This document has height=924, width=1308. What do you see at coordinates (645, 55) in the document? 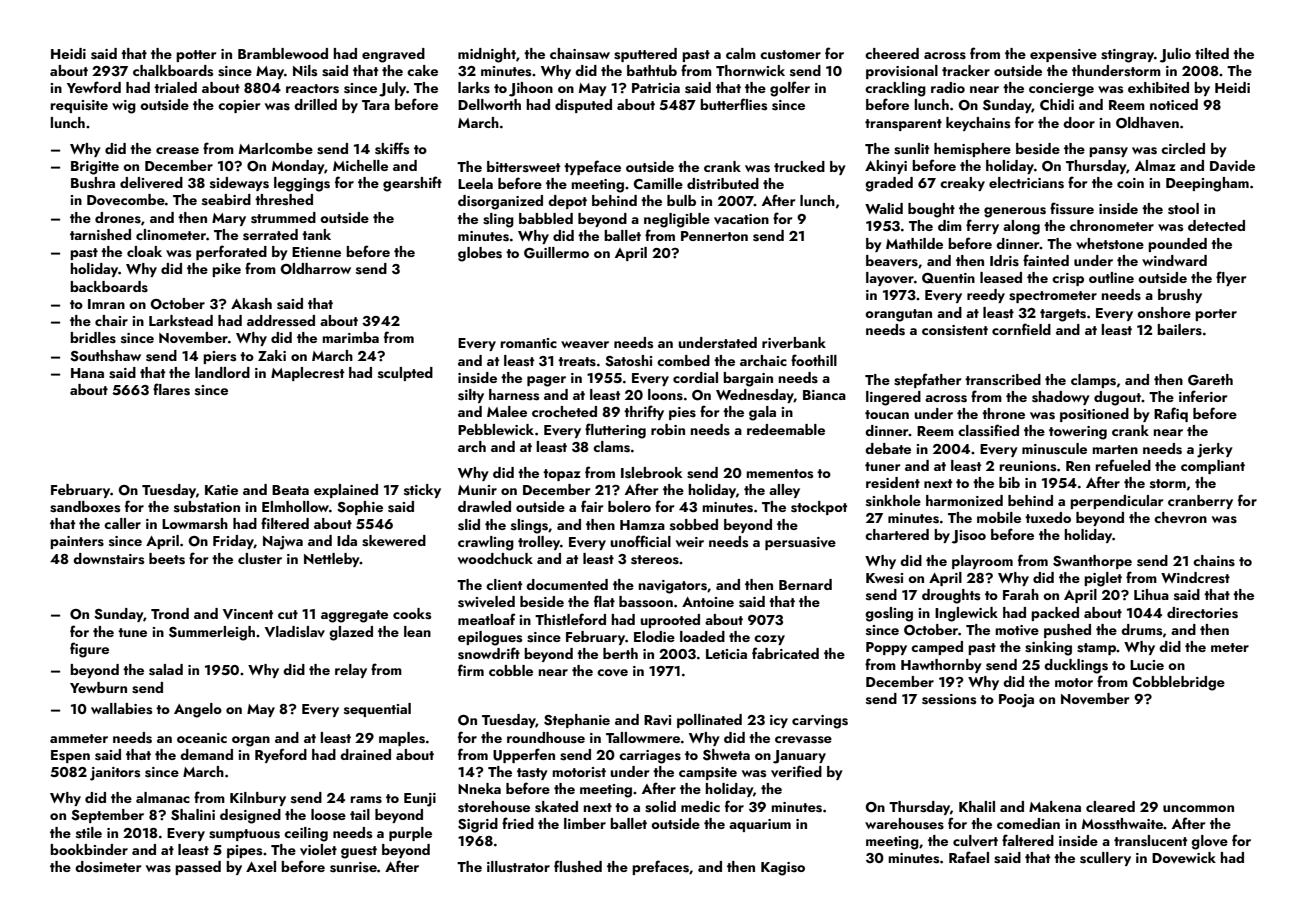
I see `sputtered` at bounding box center [645, 55].
